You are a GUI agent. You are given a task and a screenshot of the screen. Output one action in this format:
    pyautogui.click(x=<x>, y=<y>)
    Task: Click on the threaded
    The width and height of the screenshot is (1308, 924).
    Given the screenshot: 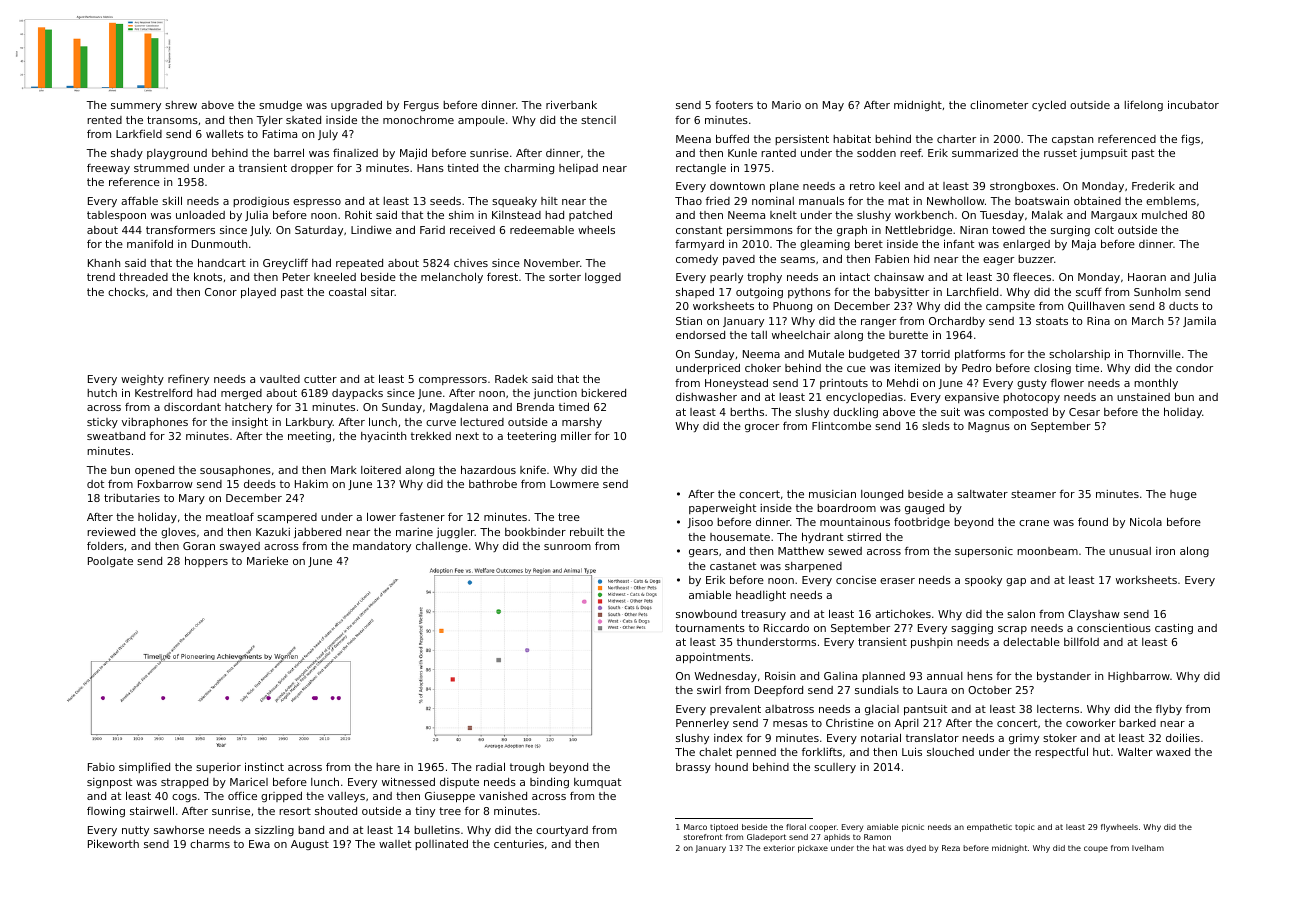 What is the action you would take?
    pyautogui.click(x=143, y=277)
